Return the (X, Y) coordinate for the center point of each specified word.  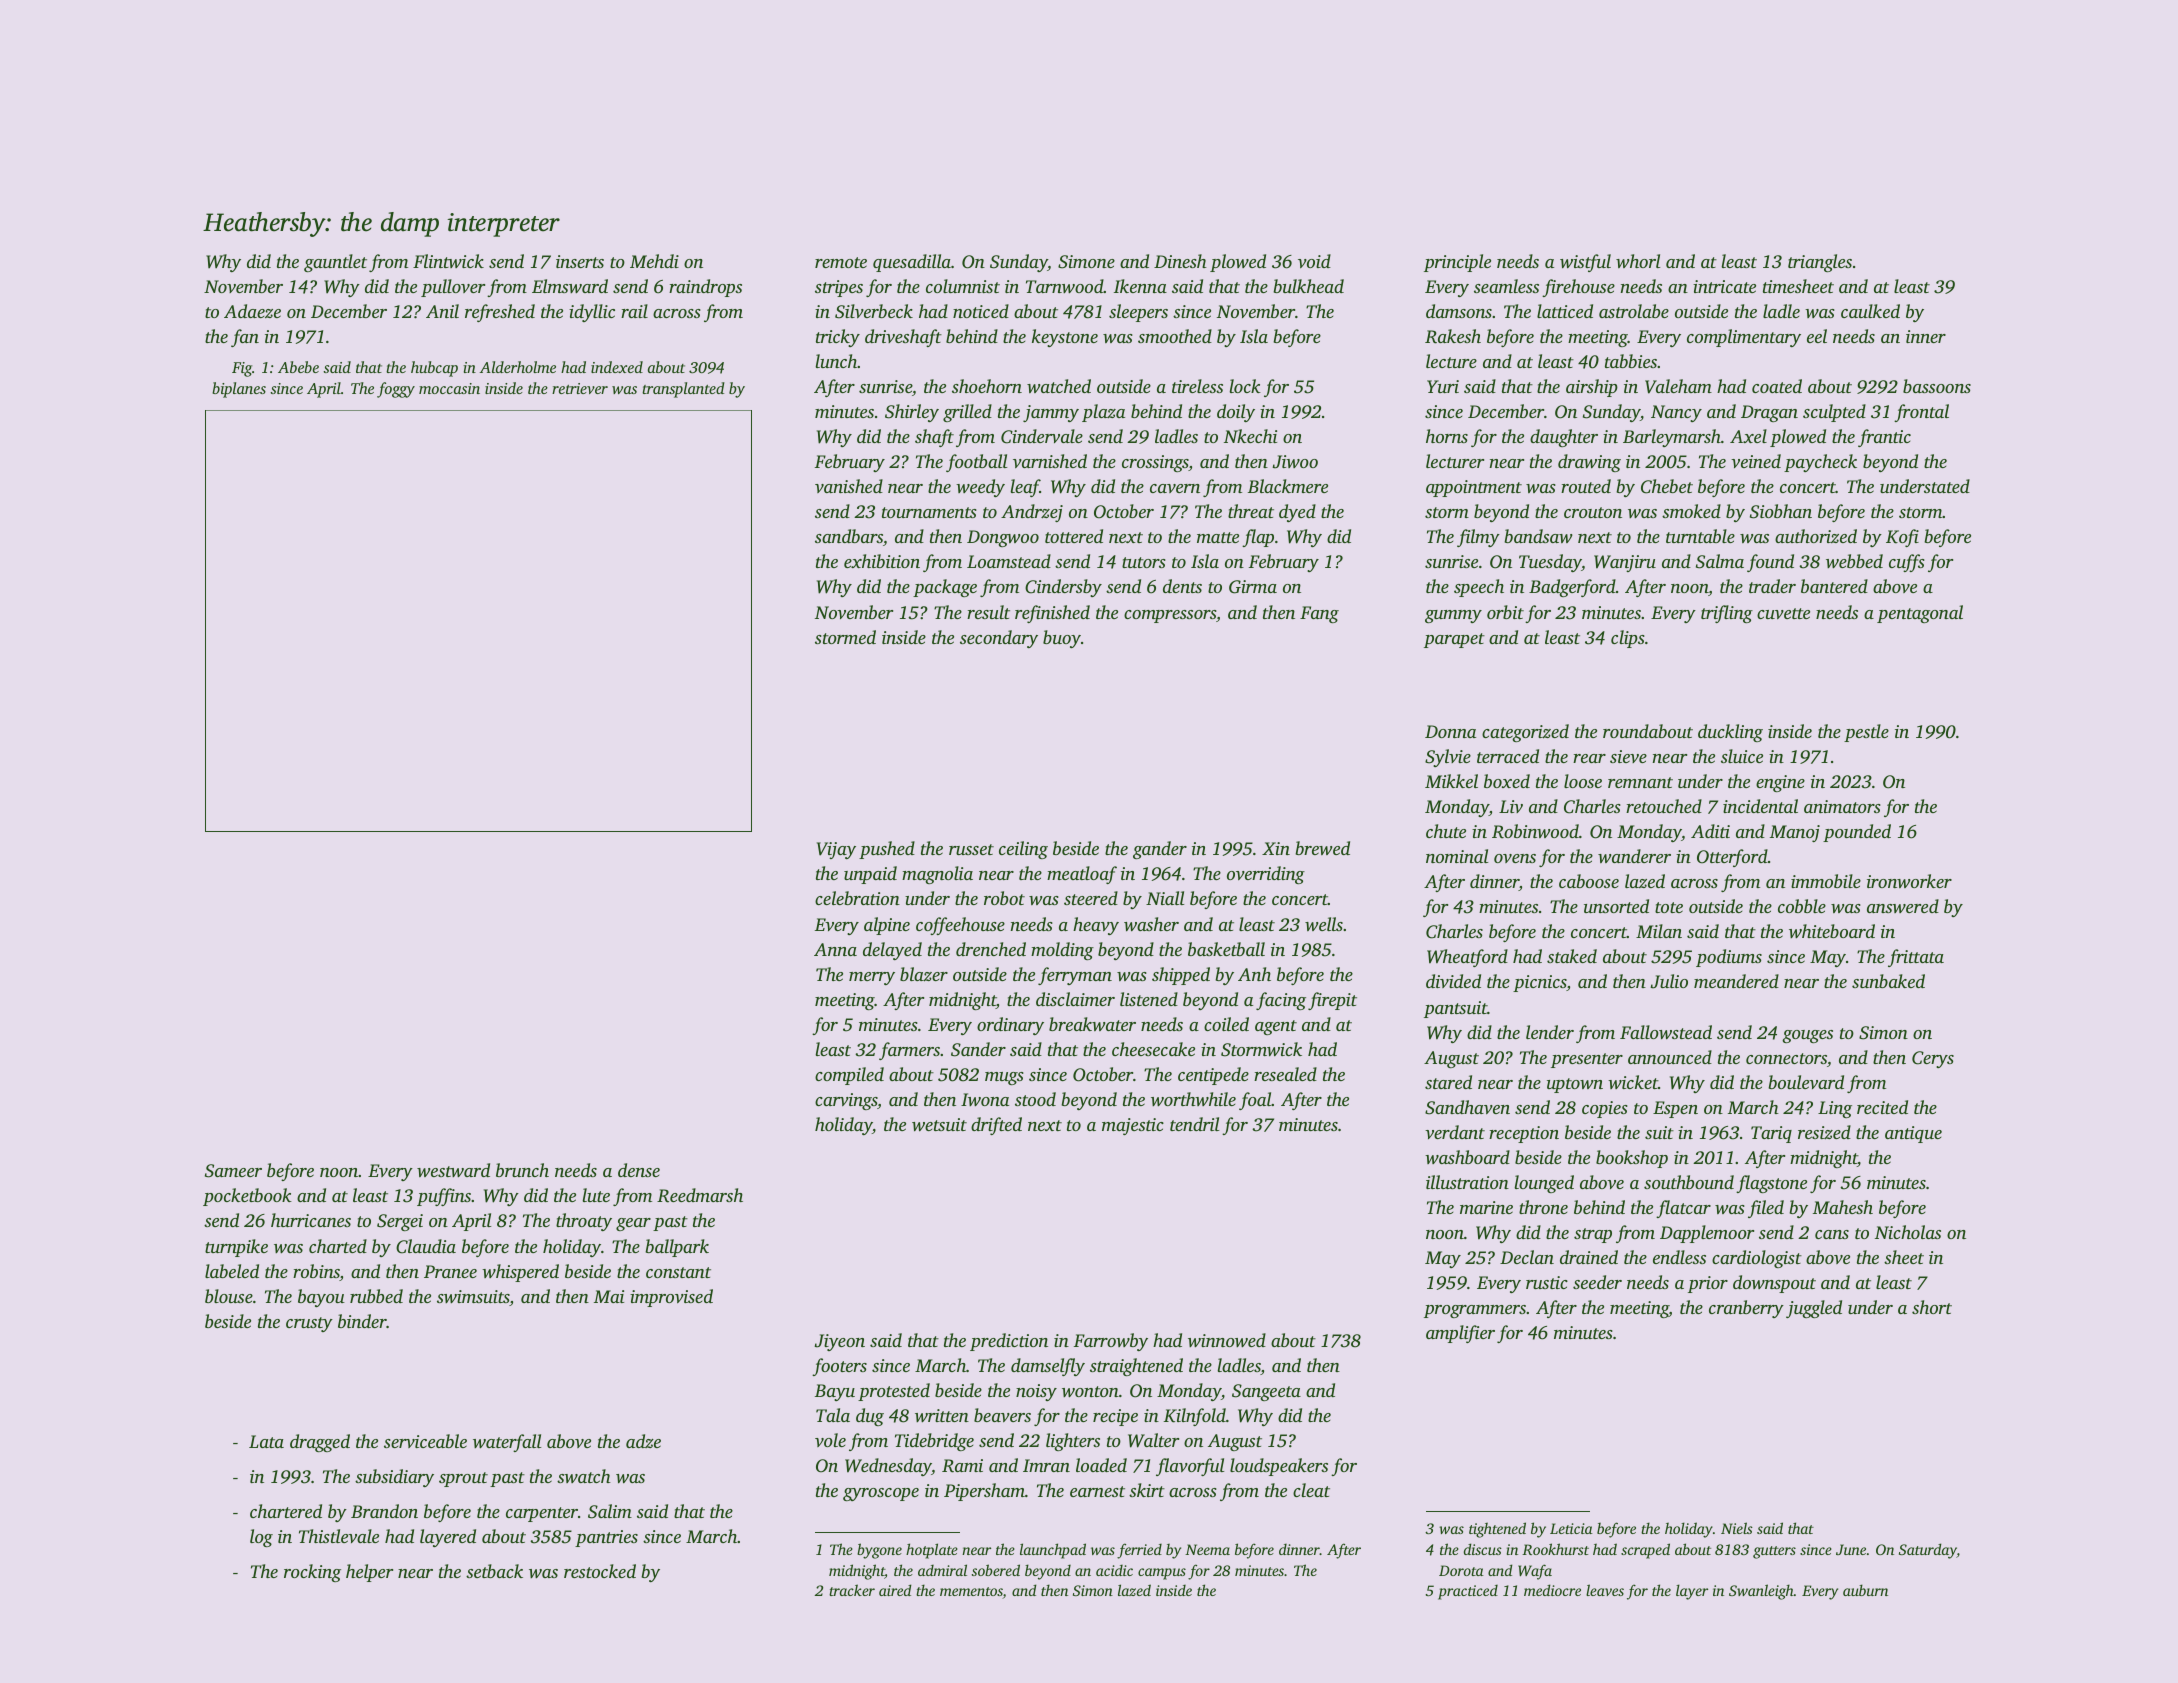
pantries (606, 1538)
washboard (1467, 1157)
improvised (671, 1298)
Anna (835, 949)
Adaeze (252, 311)
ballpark (677, 1248)
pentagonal (1920, 614)
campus (1162, 1574)
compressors (1170, 616)
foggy (396, 390)
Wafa (1535, 1572)
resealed (1285, 1074)
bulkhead (1308, 286)
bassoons (1937, 386)
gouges (1807, 1036)
